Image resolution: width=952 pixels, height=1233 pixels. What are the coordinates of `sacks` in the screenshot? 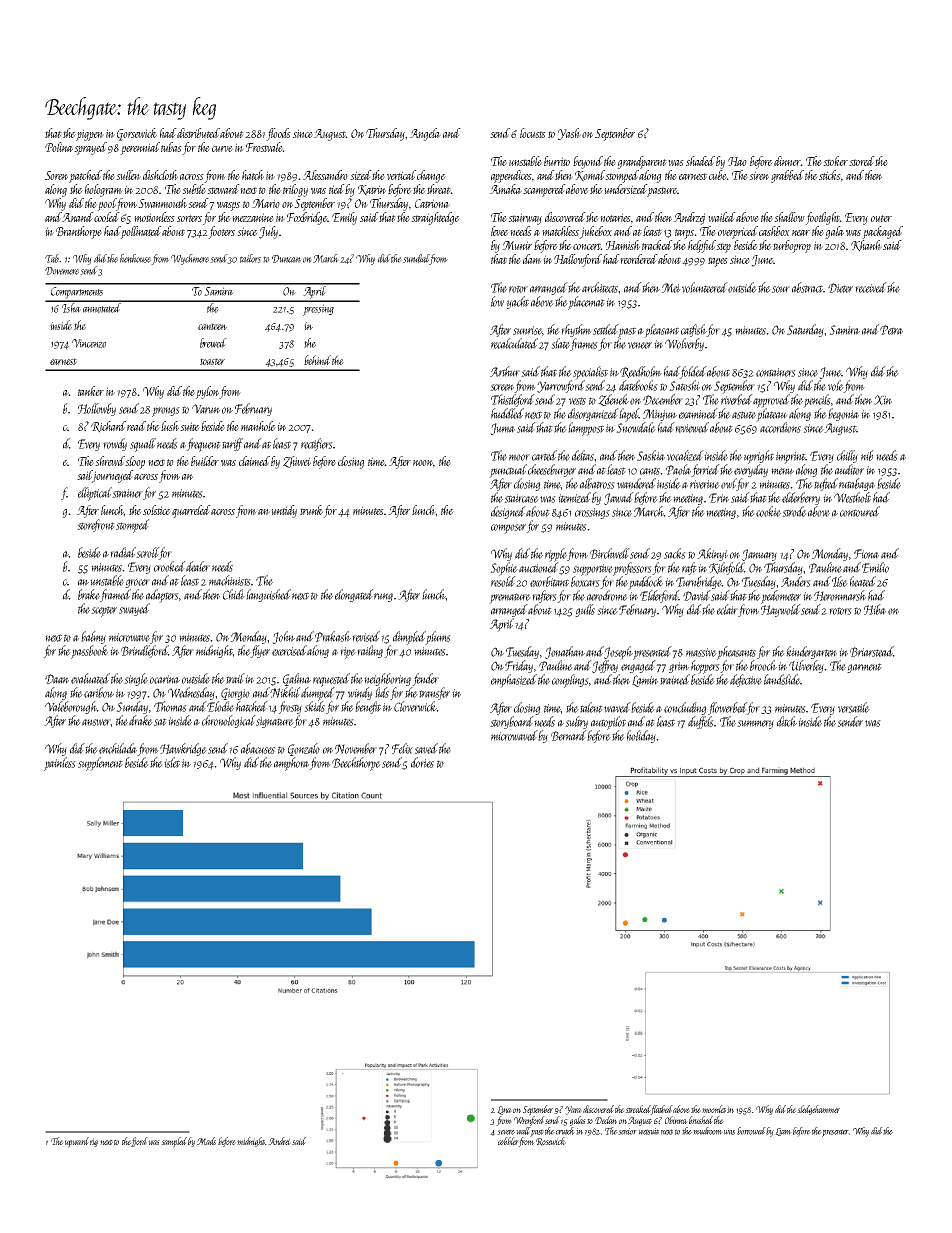 It's located at (675, 553).
